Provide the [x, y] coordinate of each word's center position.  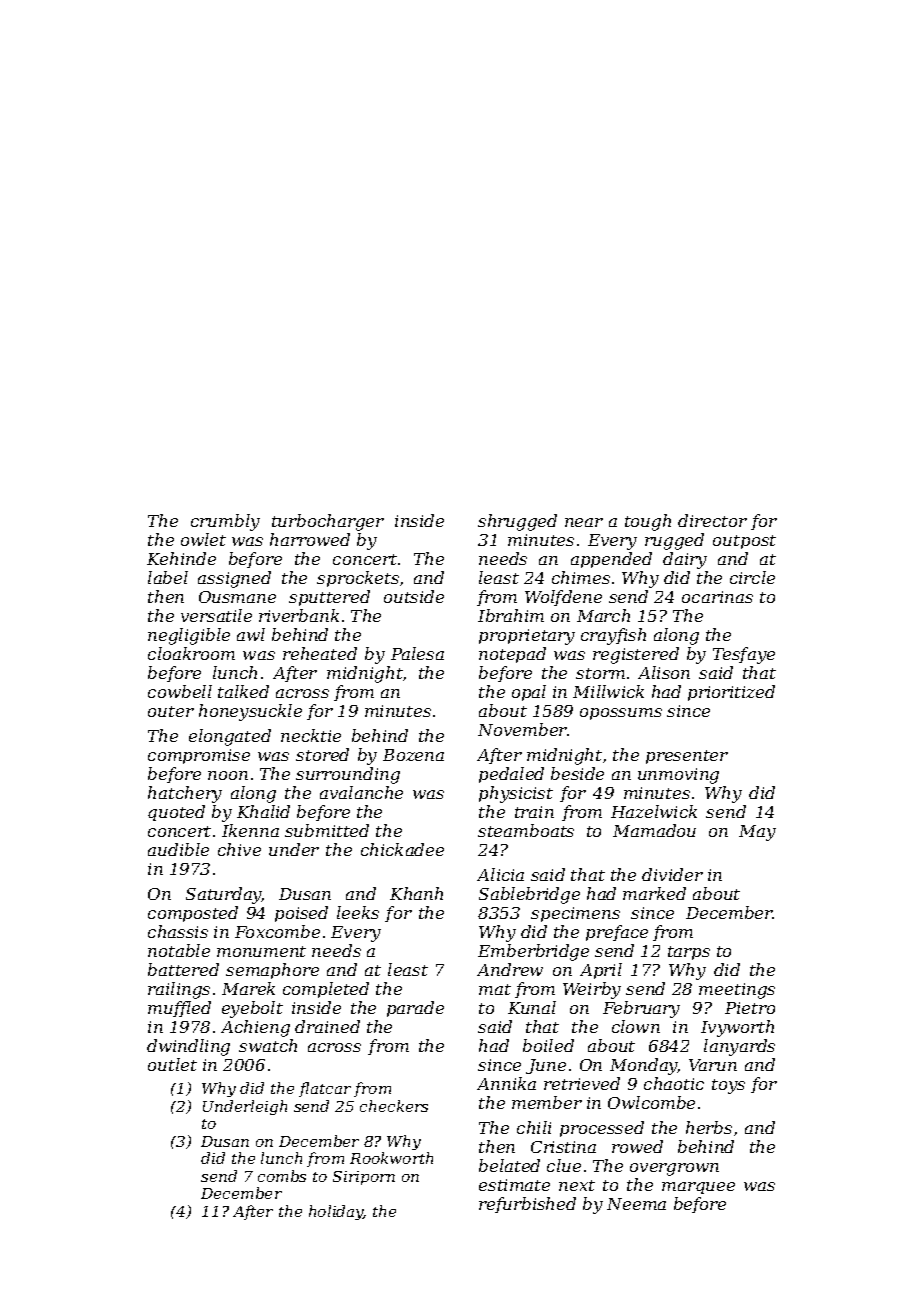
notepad [512, 655]
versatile [216, 615]
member [547, 1102]
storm [600, 673]
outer [171, 711]
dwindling [188, 1047]
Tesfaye [744, 655]
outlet [172, 1064]
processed [602, 1129]
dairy [685, 560]
